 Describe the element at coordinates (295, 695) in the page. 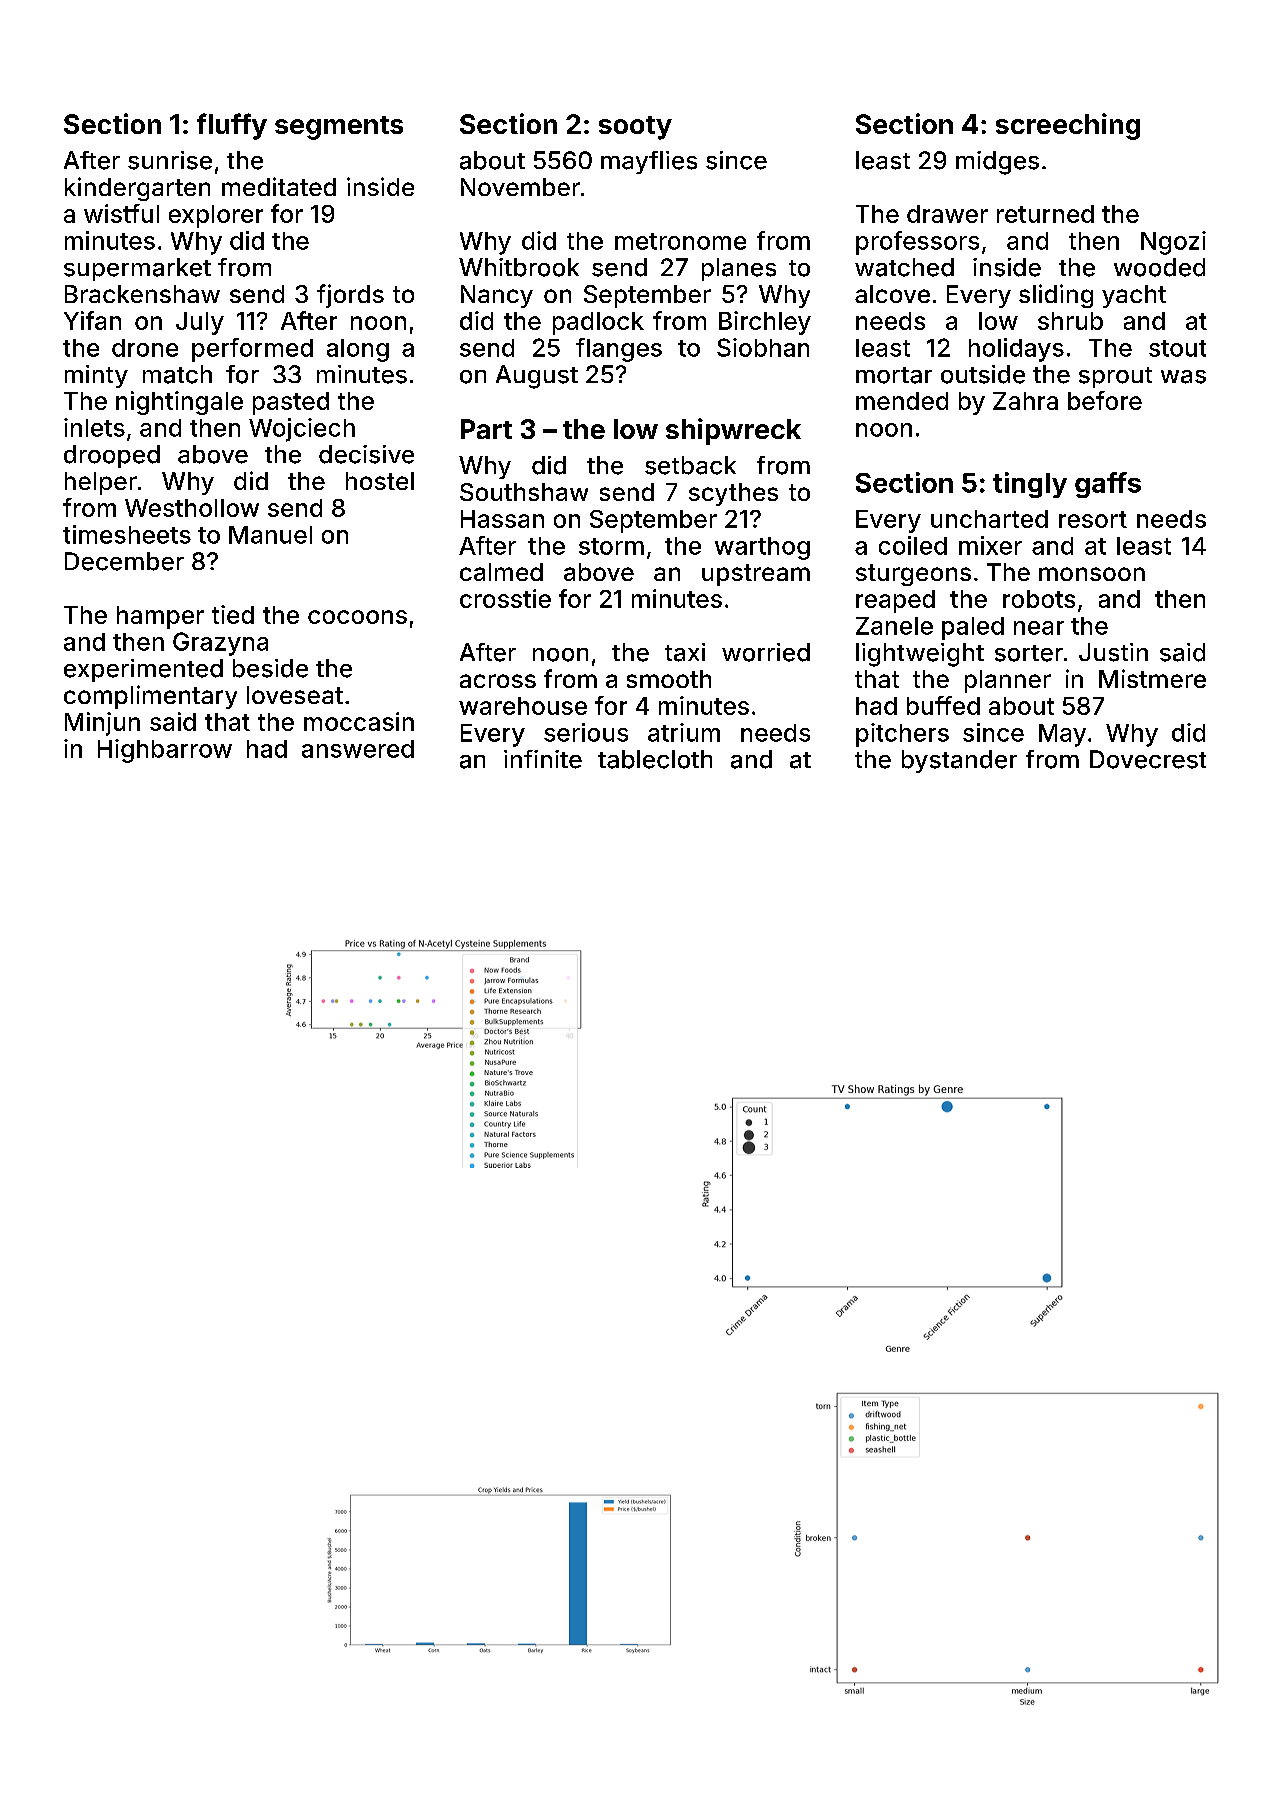

I see `loveseat` at that location.
